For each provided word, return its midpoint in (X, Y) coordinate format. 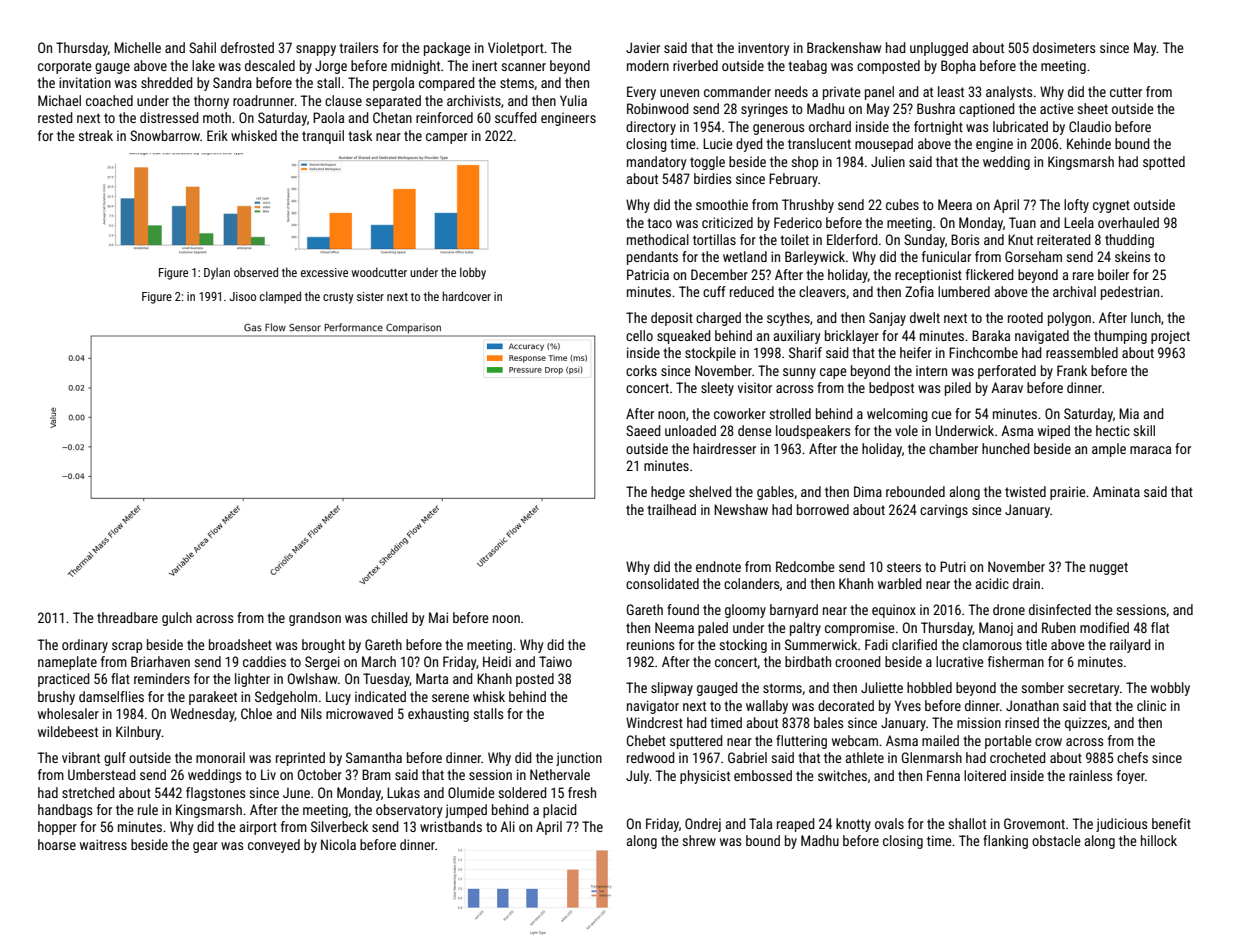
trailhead (671, 509)
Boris (965, 239)
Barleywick (815, 258)
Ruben (1059, 627)
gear (205, 847)
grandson (315, 619)
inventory (763, 49)
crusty (338, 298)
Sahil (202, 47)
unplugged (939, 49)
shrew (699, 840)
